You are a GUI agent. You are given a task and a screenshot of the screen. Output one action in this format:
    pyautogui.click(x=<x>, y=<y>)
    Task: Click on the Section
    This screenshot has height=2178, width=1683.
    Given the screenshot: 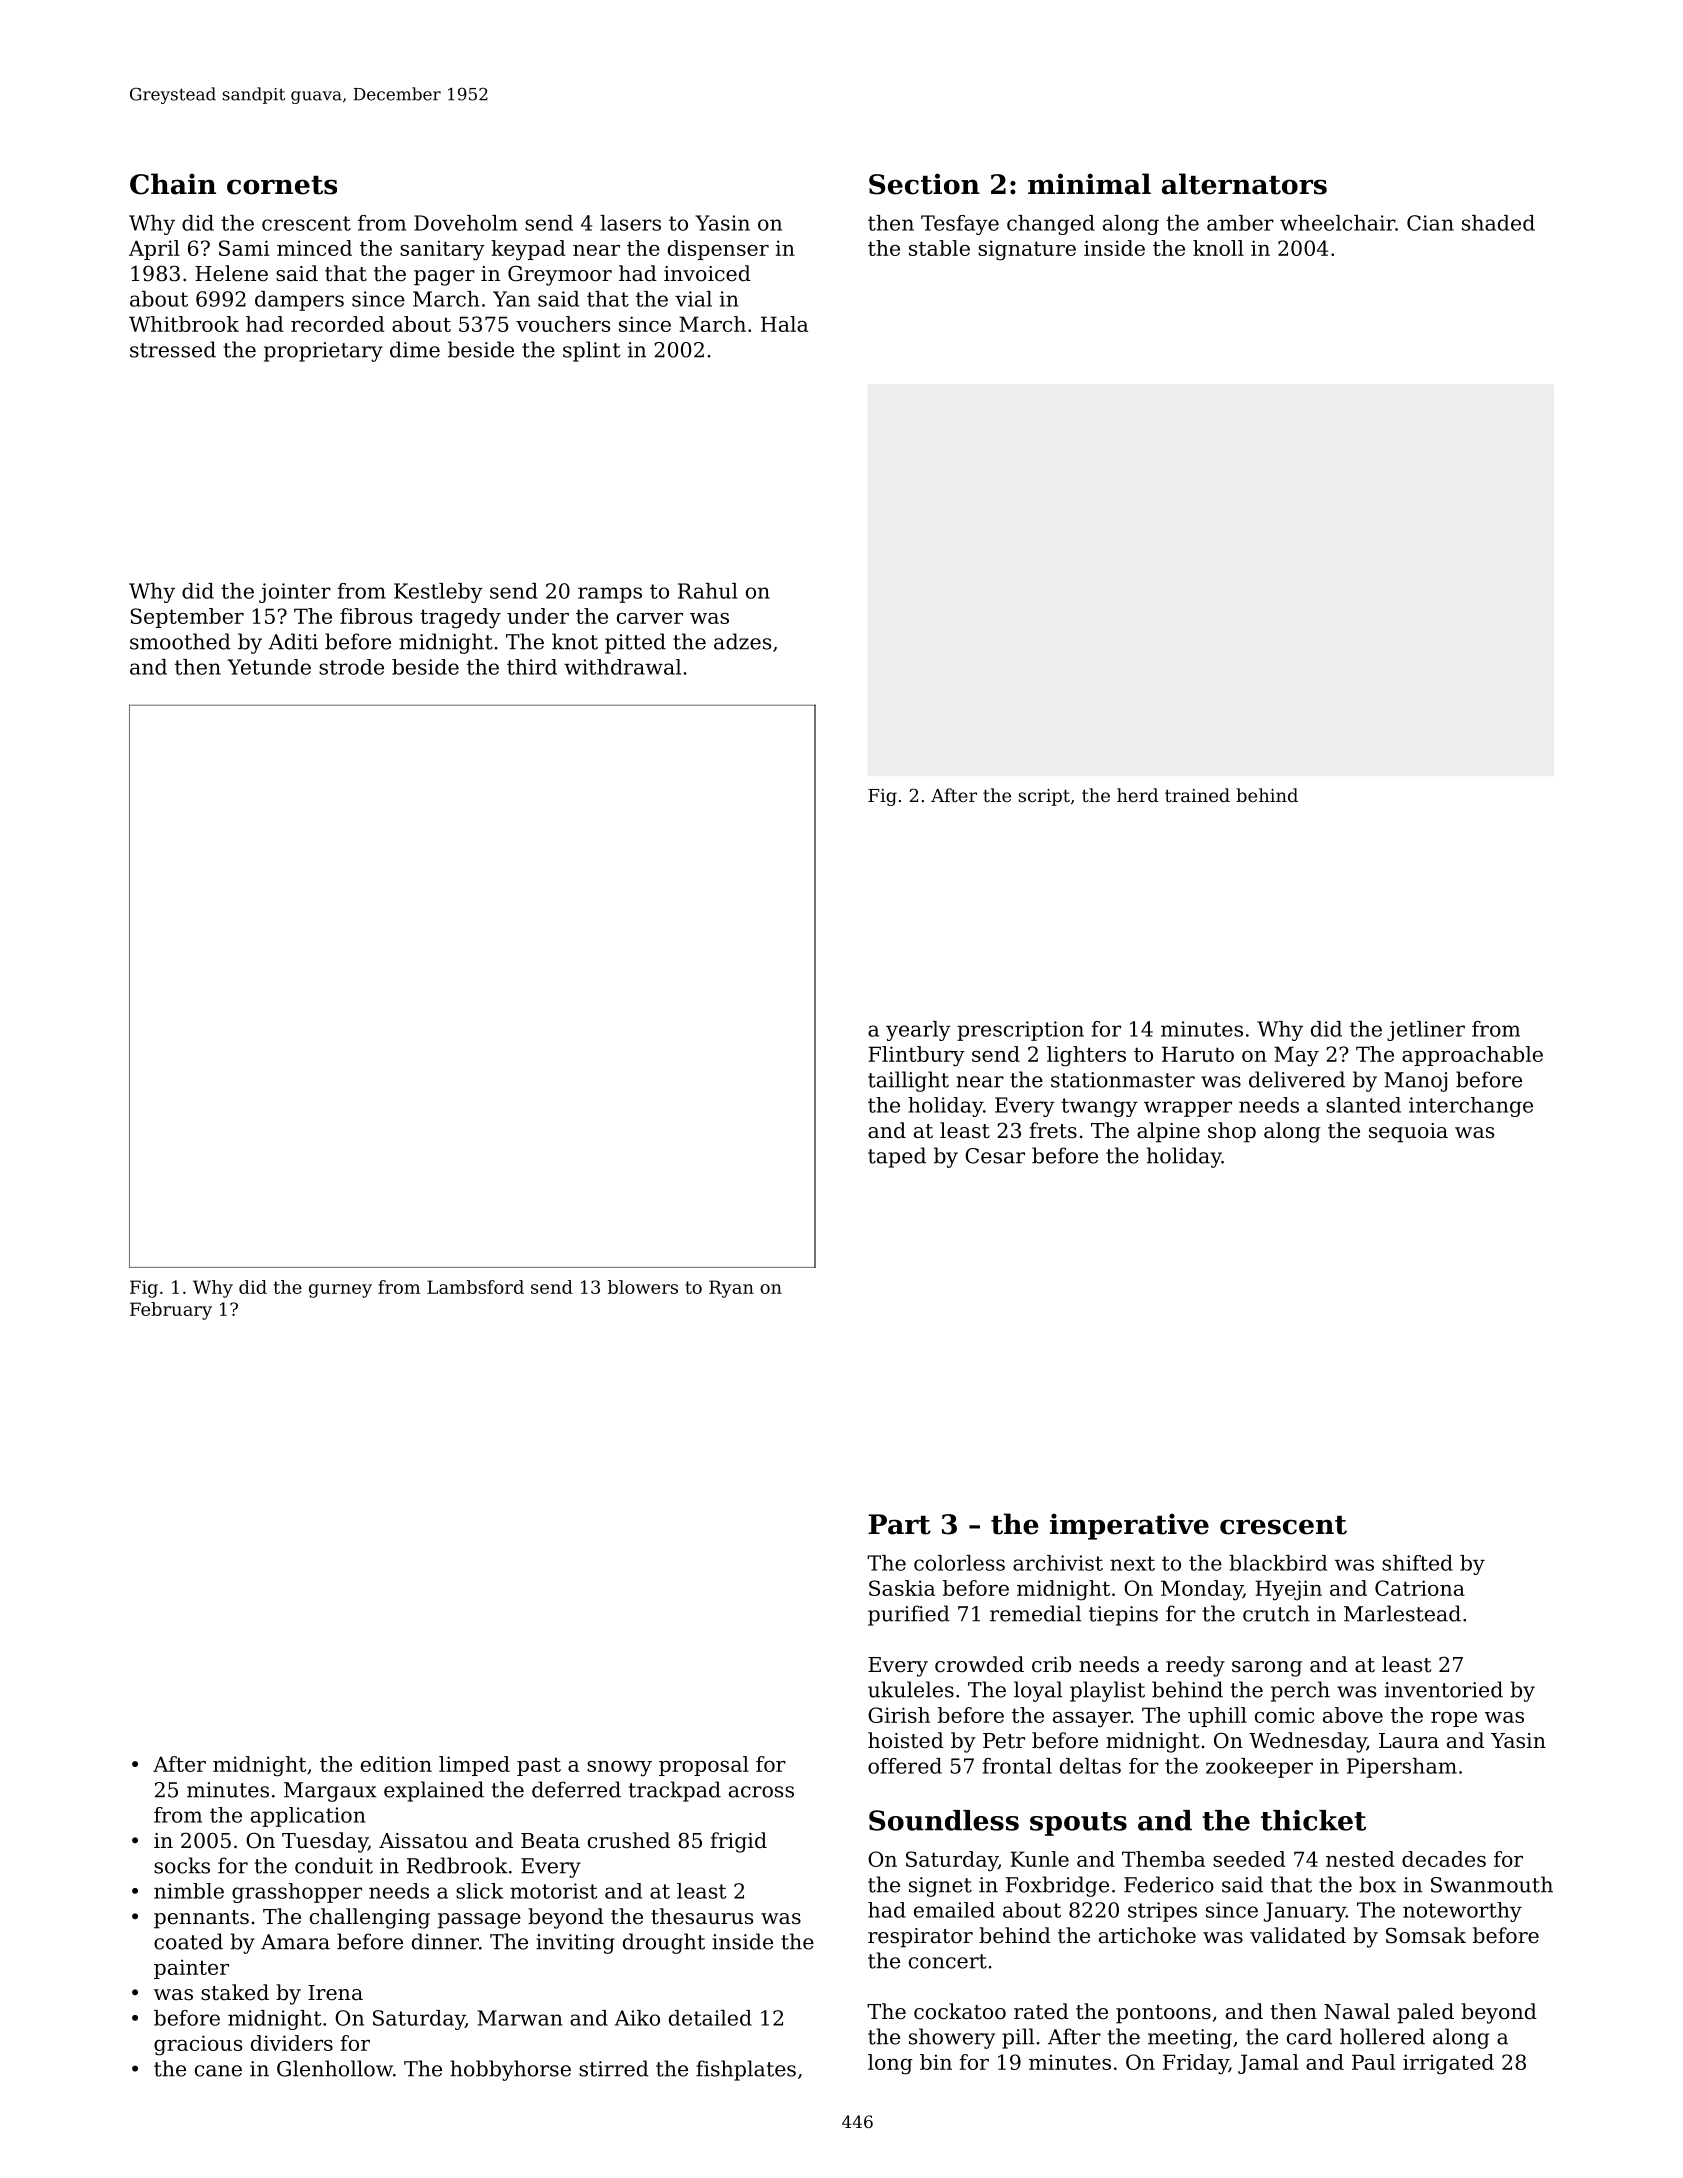 What is the action you would take?
    pyautogui.click(x=924, y=184)
